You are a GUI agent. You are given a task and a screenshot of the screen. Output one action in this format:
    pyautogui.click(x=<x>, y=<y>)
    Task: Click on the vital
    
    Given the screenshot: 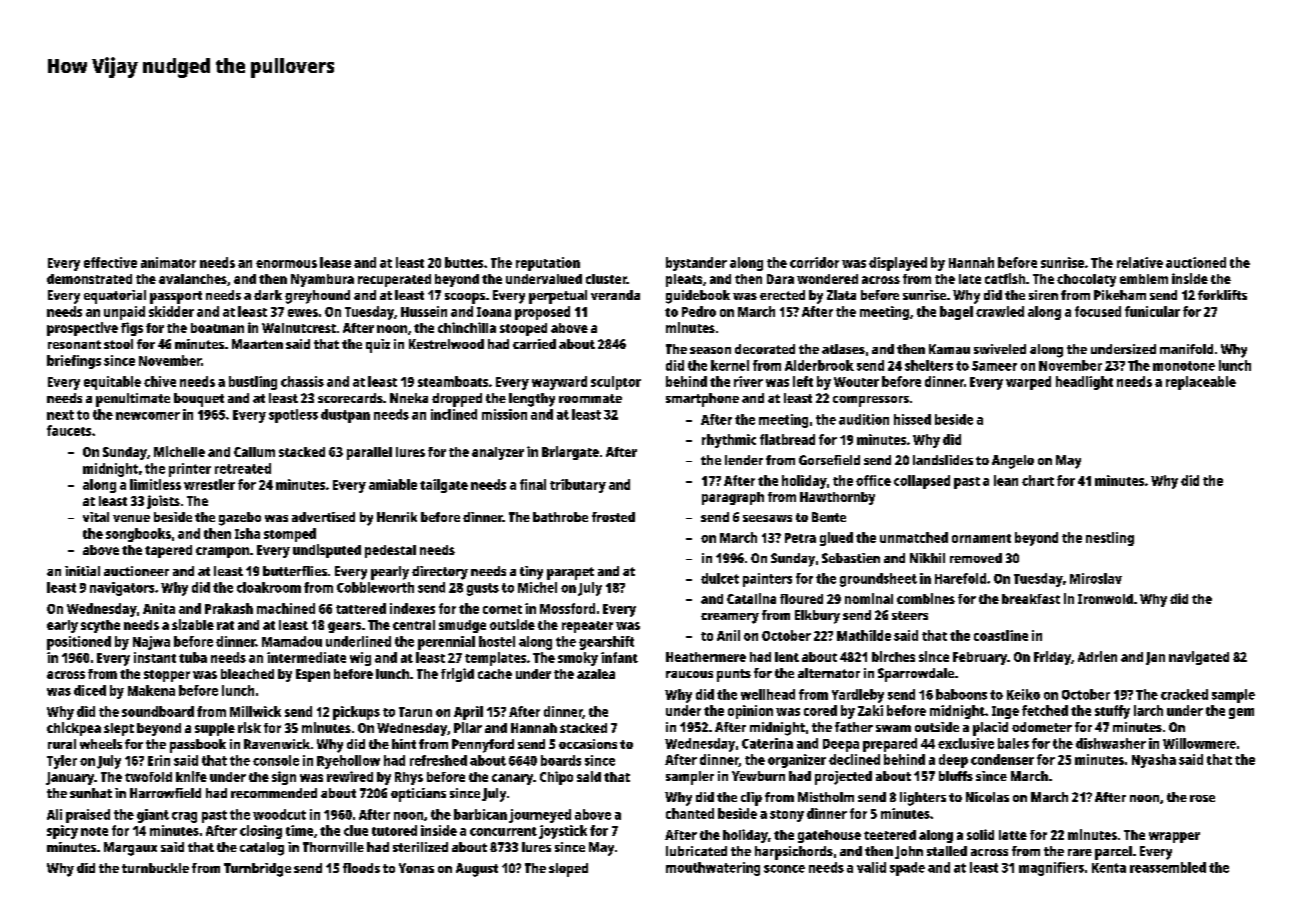 What is the action you would take?
    pyautogui.click(x=96, y=517)
